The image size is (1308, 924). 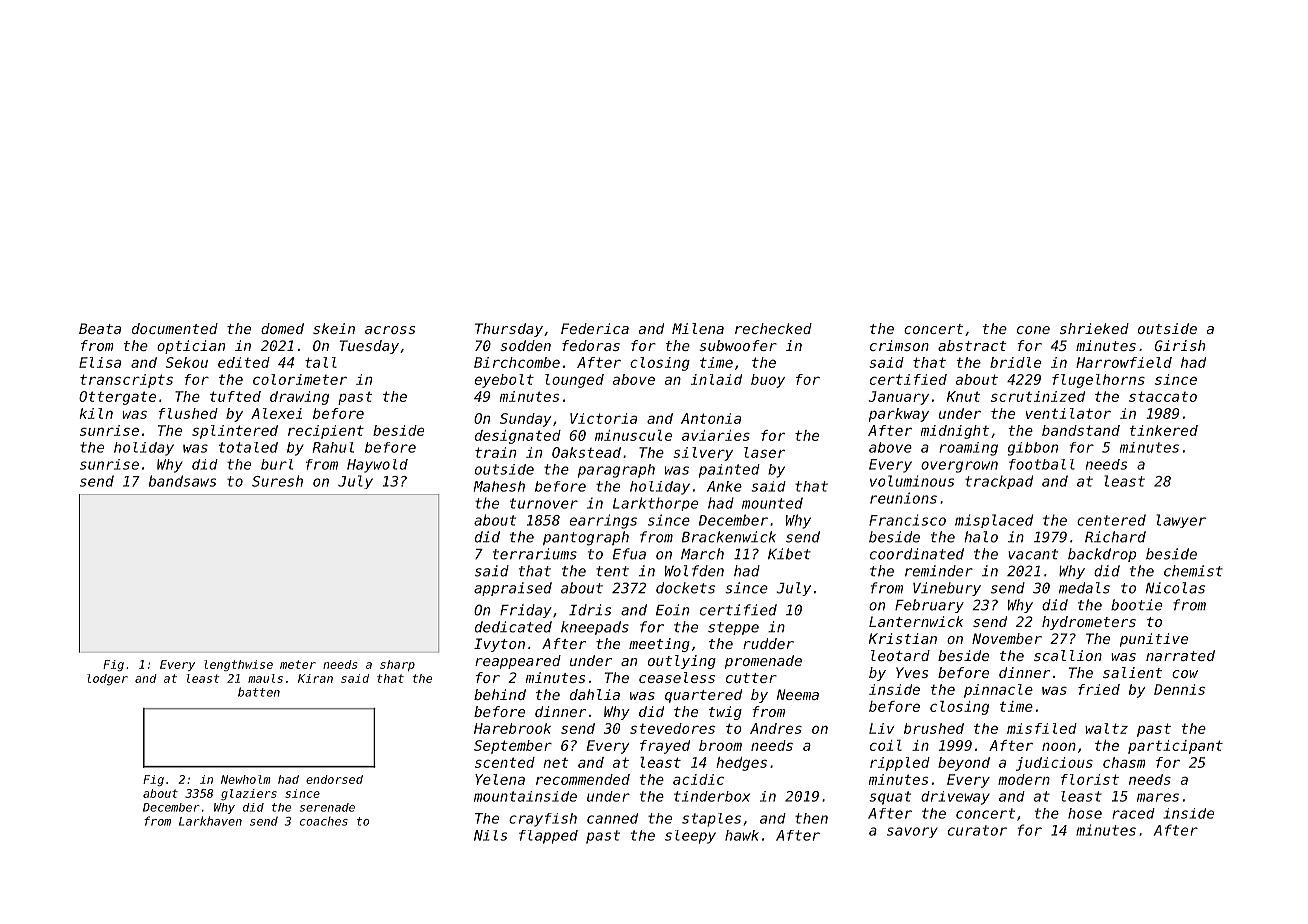 What do you see at coordinates (1163, 430) in the page?
I see `tinkered` at bounding box center [1163, 430].
